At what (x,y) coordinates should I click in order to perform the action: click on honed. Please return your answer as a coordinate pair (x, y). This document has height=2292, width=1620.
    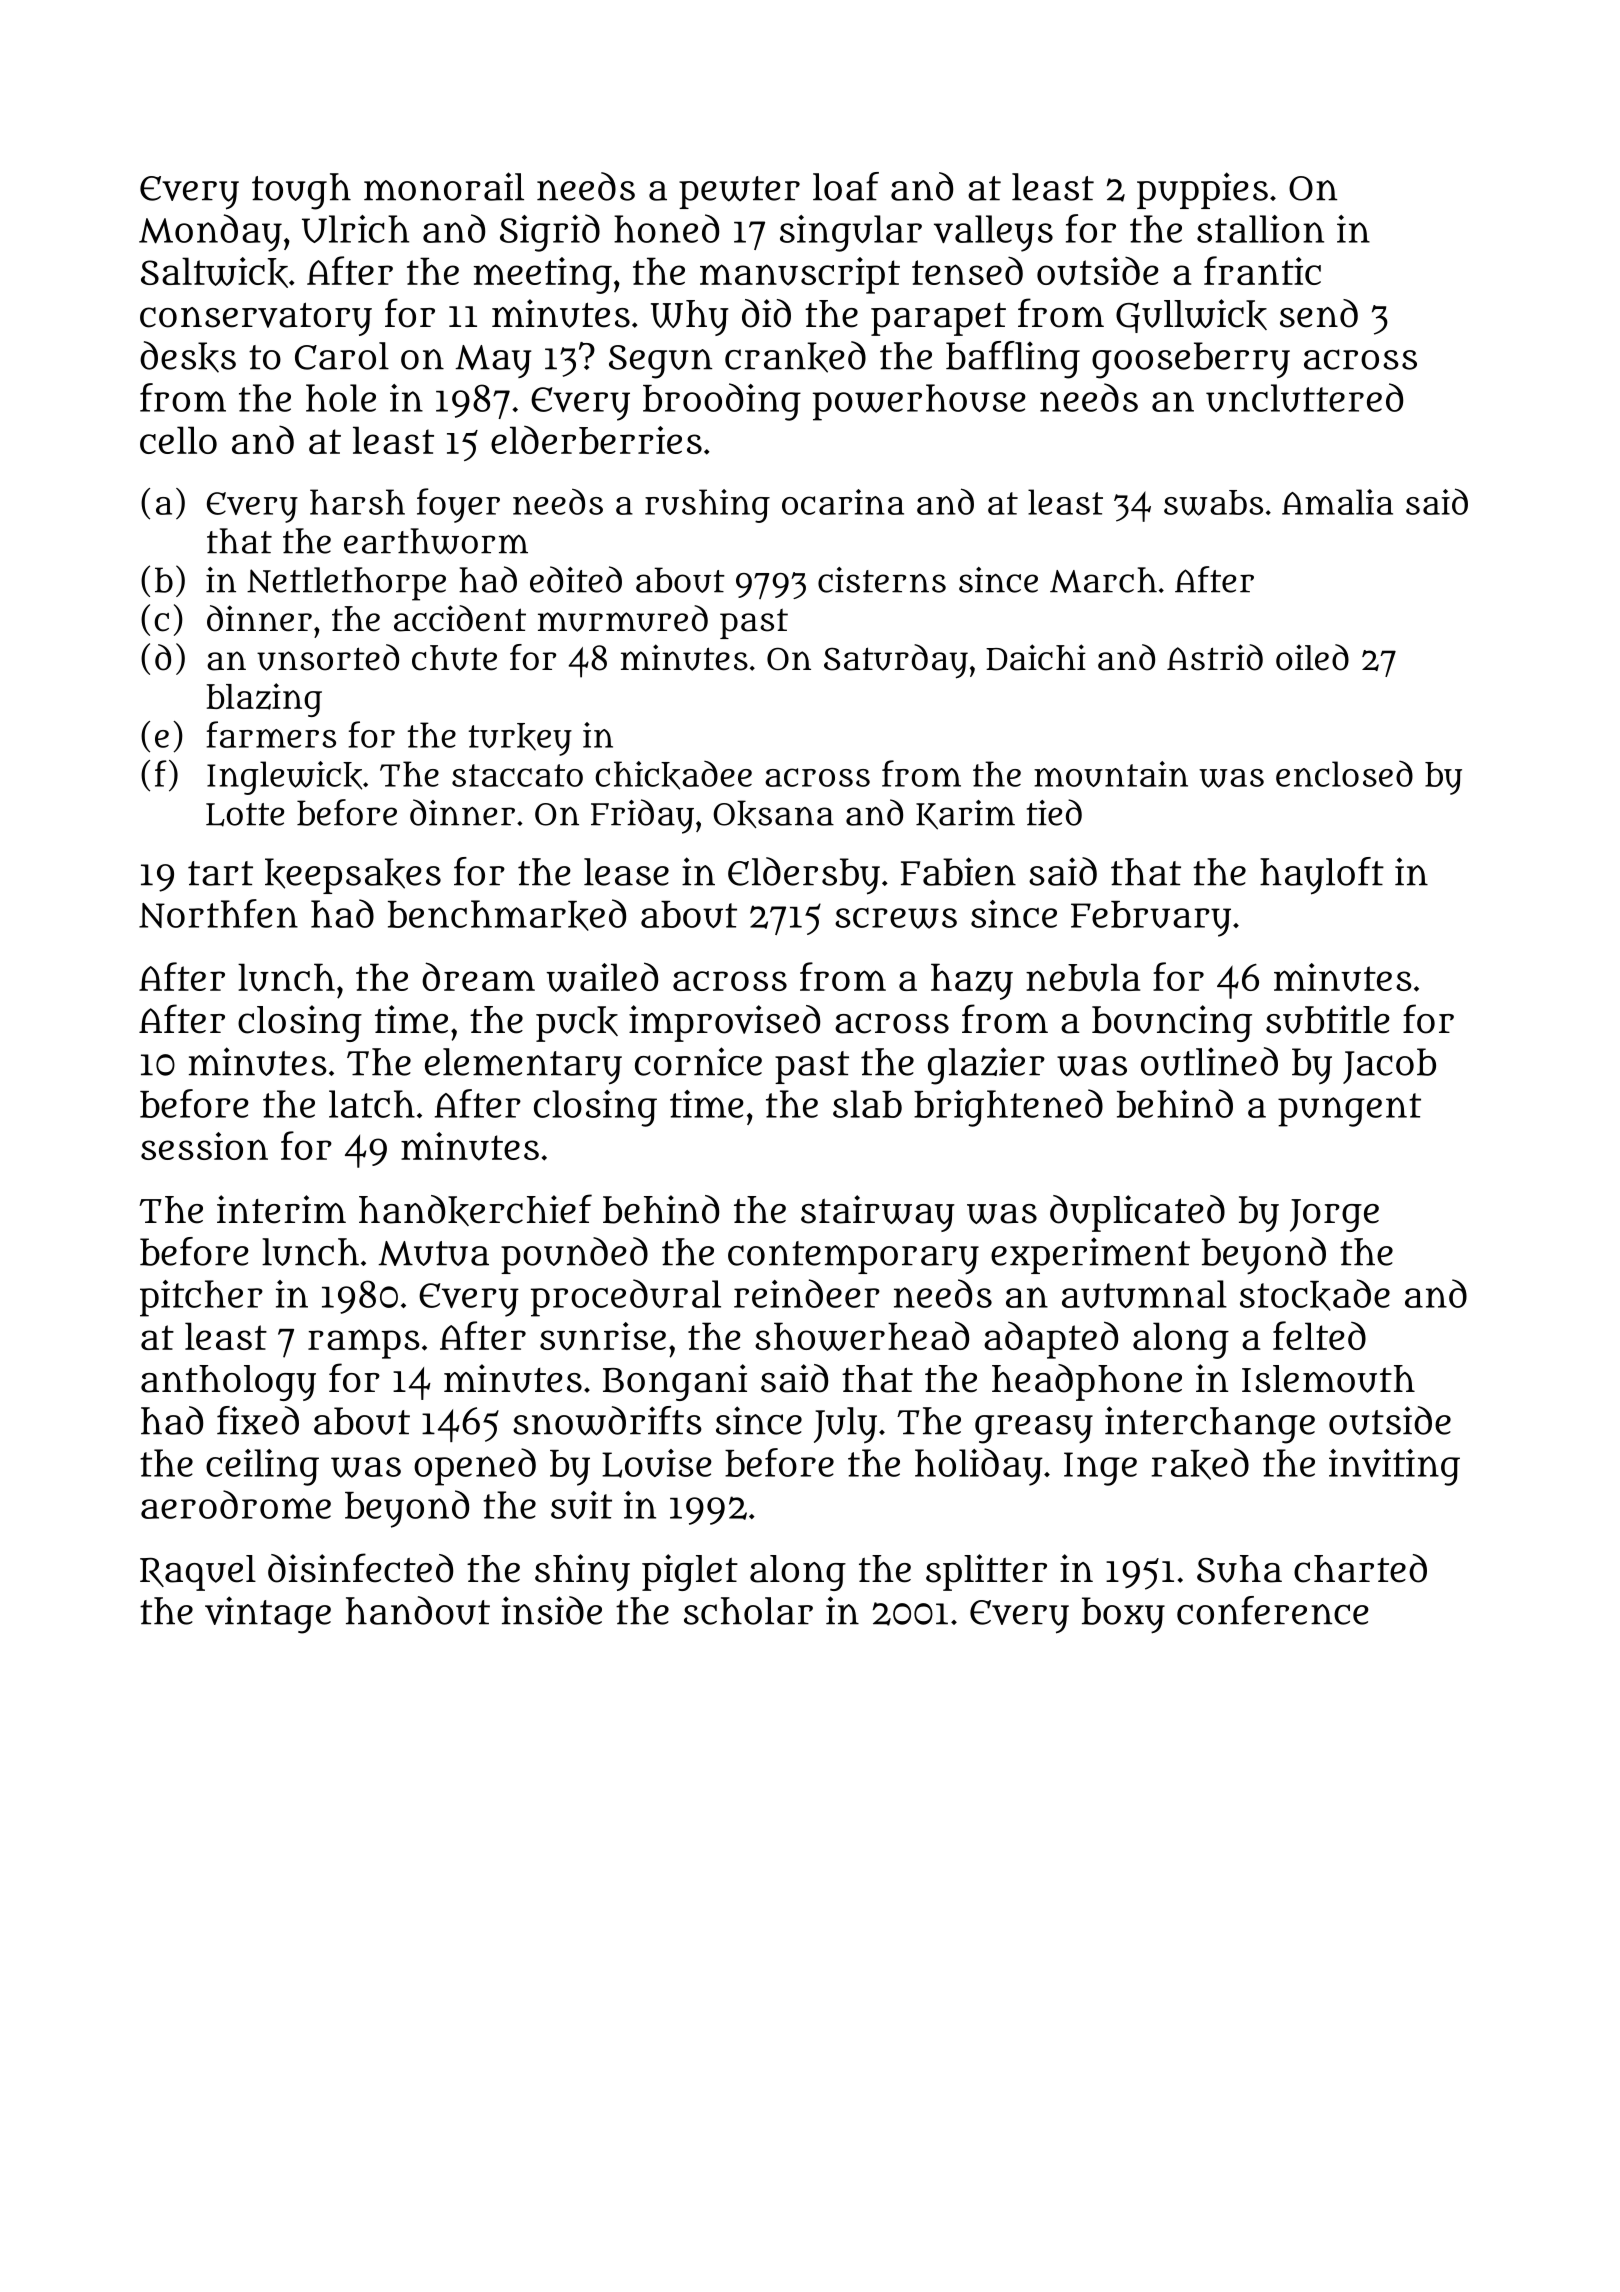
    Looking at the image, I should click on (666, 228).
